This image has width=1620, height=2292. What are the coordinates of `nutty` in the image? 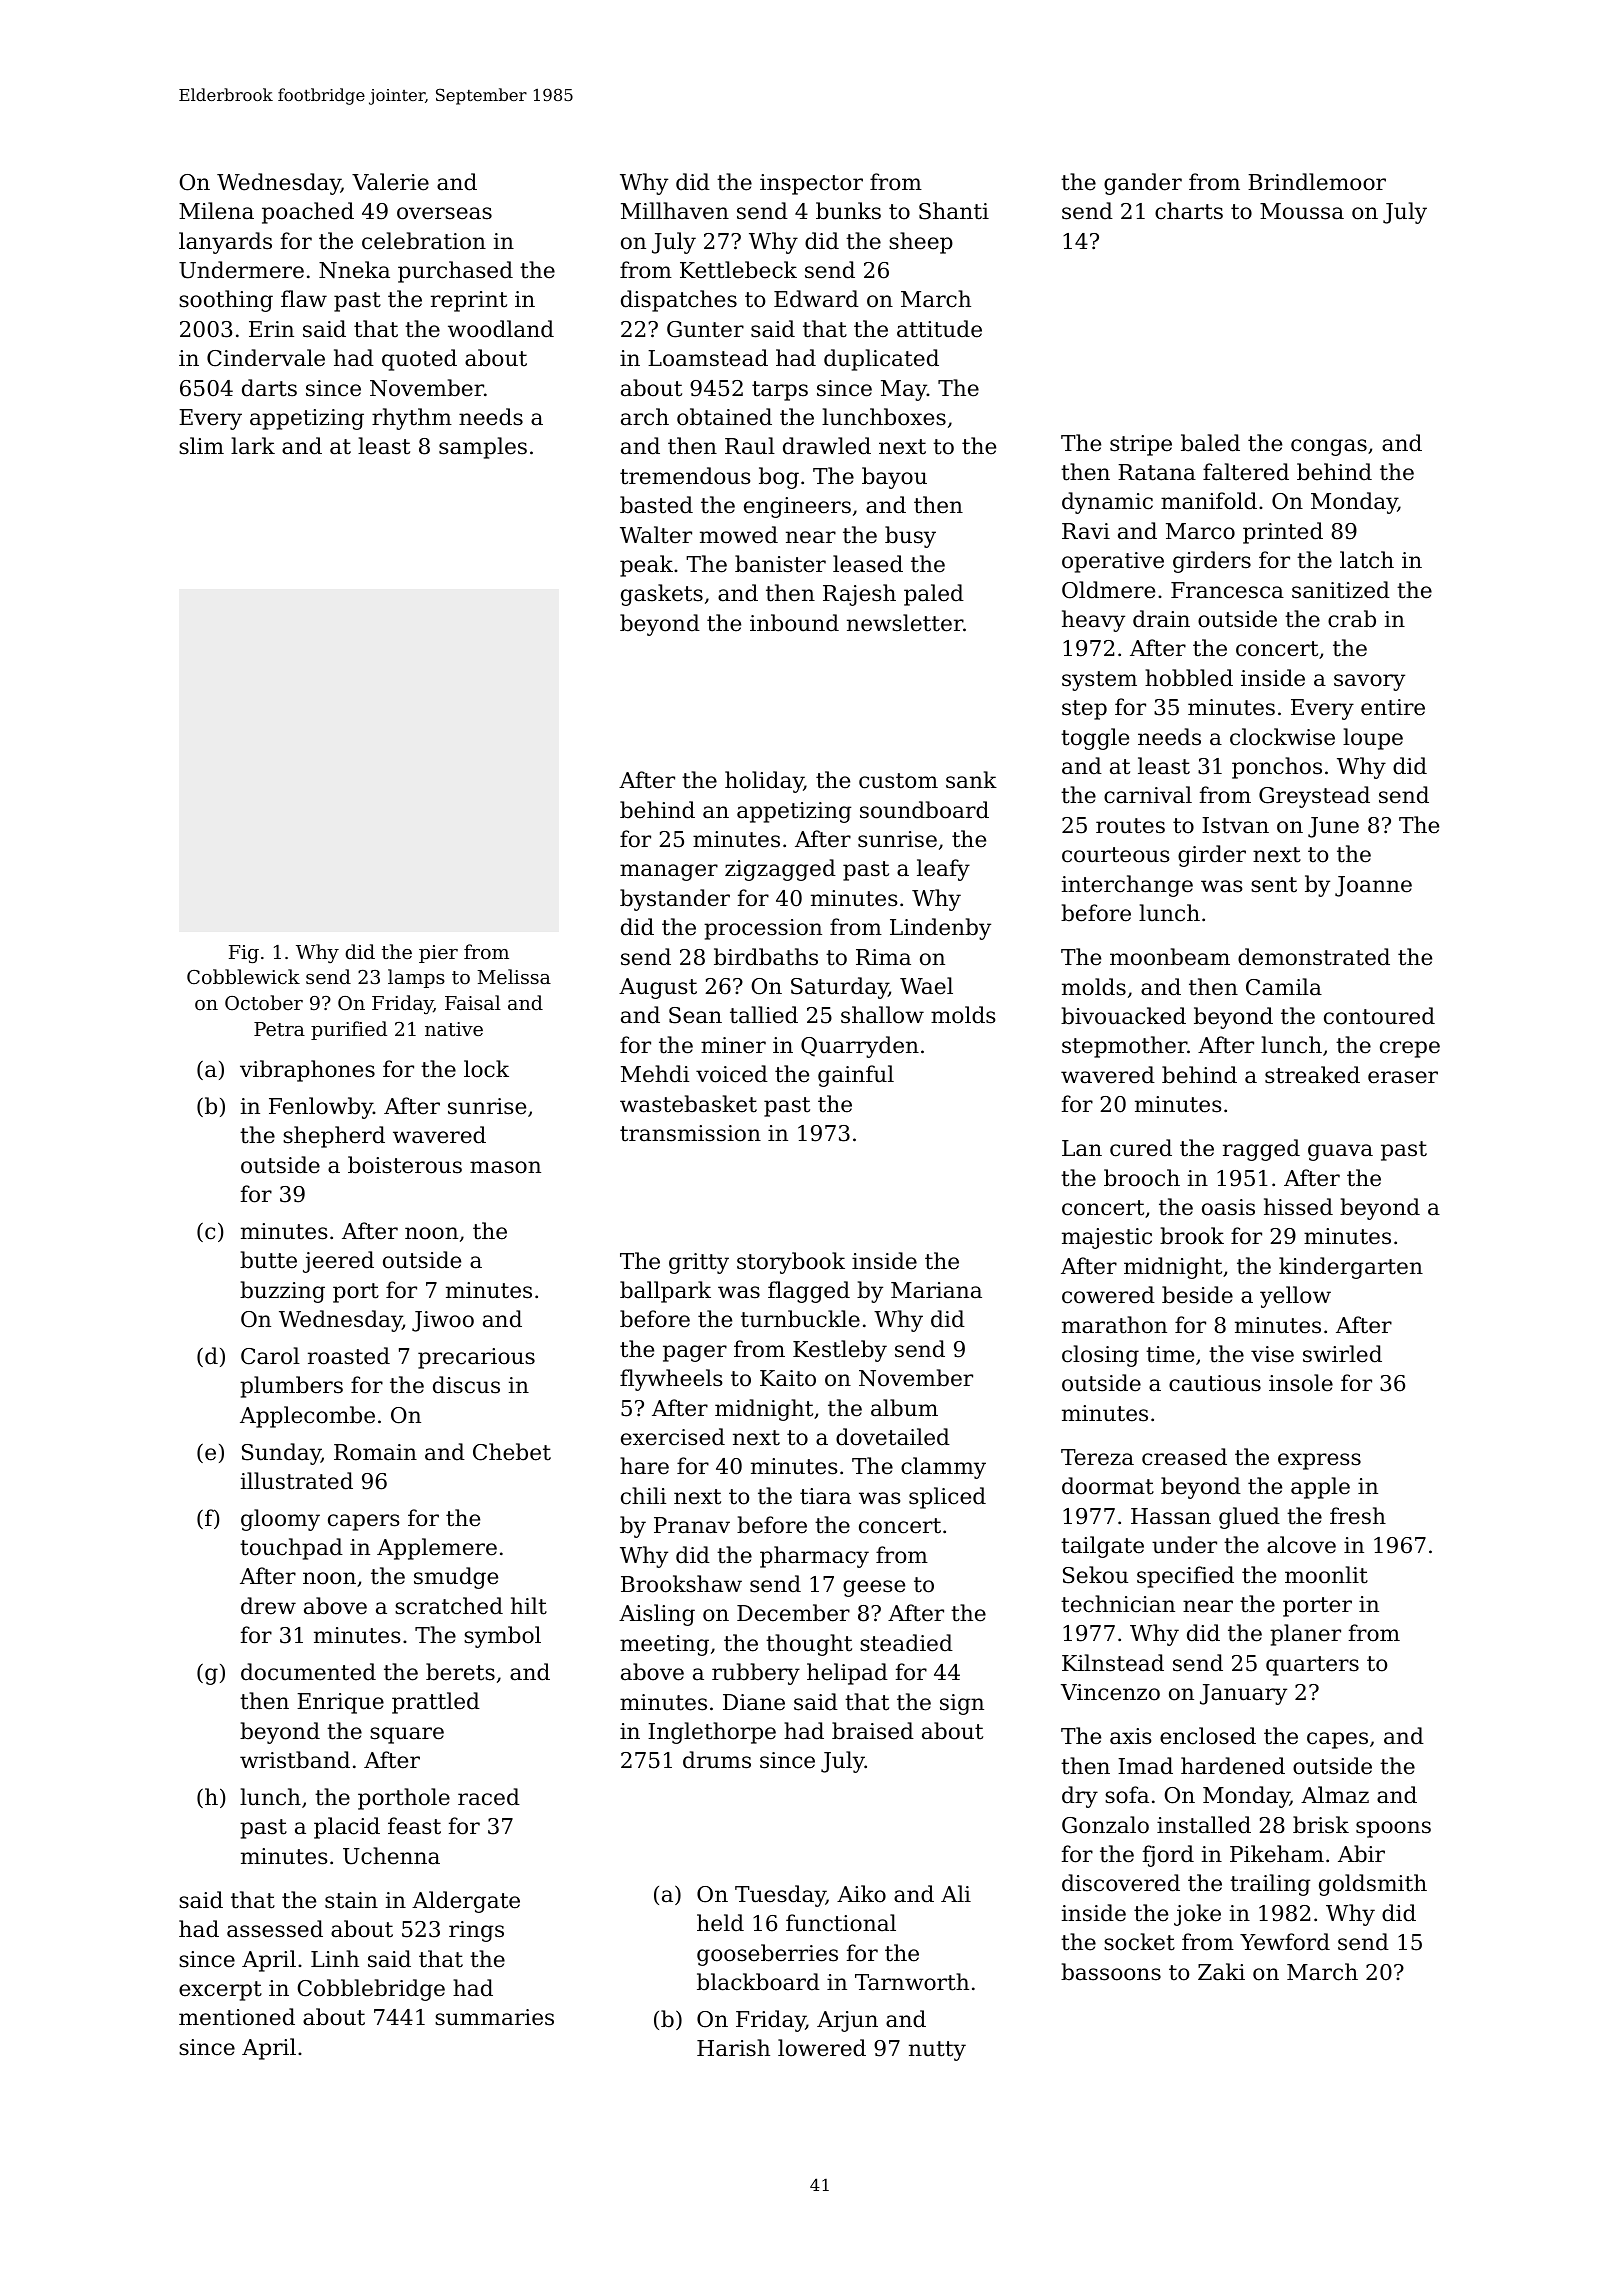 It's located at (937, 2051).
